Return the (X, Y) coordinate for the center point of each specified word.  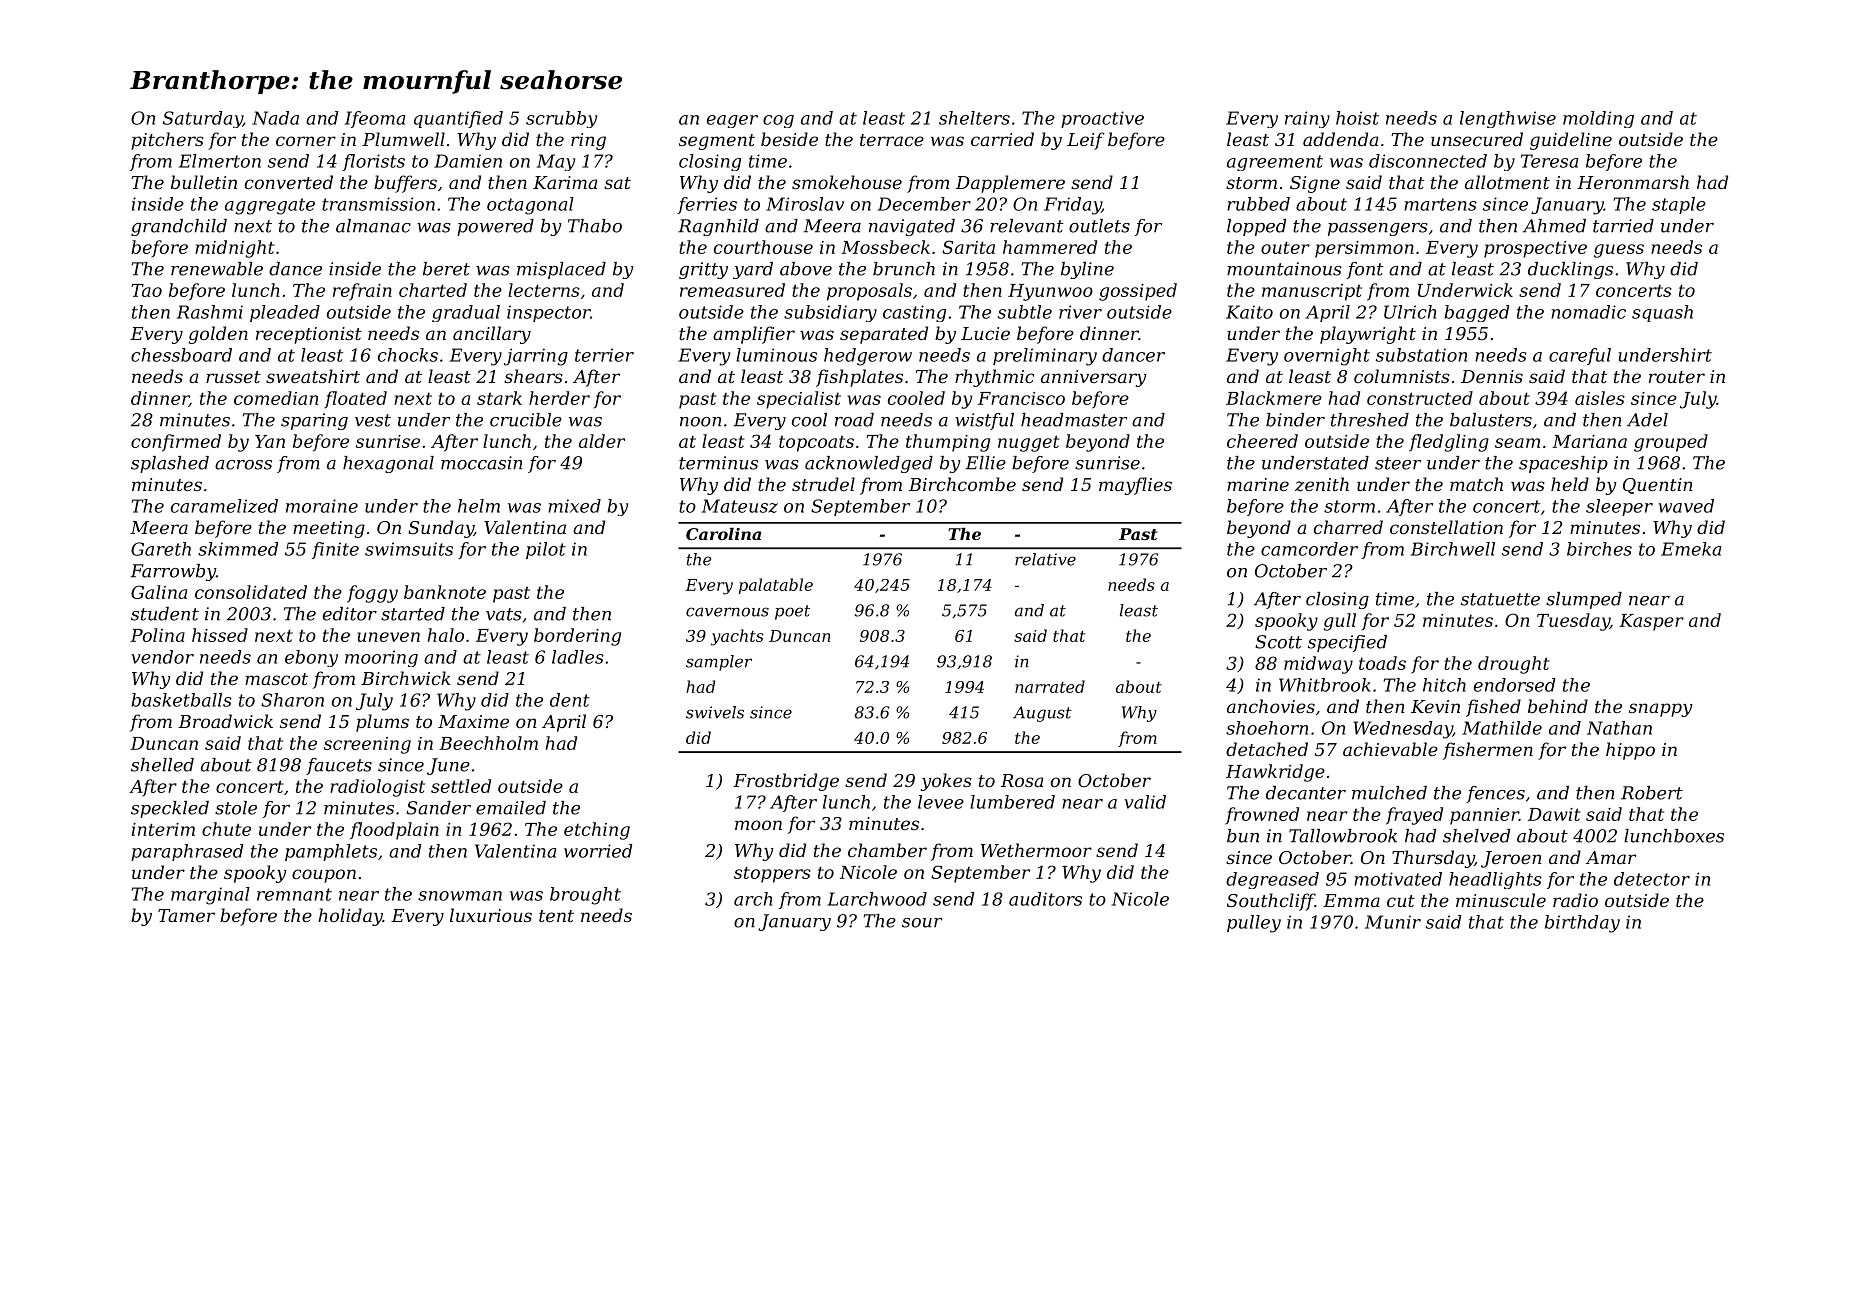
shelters (974, 118)
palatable (776, 586)
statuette (1500, 599)
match (1476, 484)
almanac (373, 226)
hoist (1357, 118)
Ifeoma (375, 119)
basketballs (181, 700)
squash (1662, 313)
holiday (350, 917)
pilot (546, 550)
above (806, 269)
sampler (719, 663)
